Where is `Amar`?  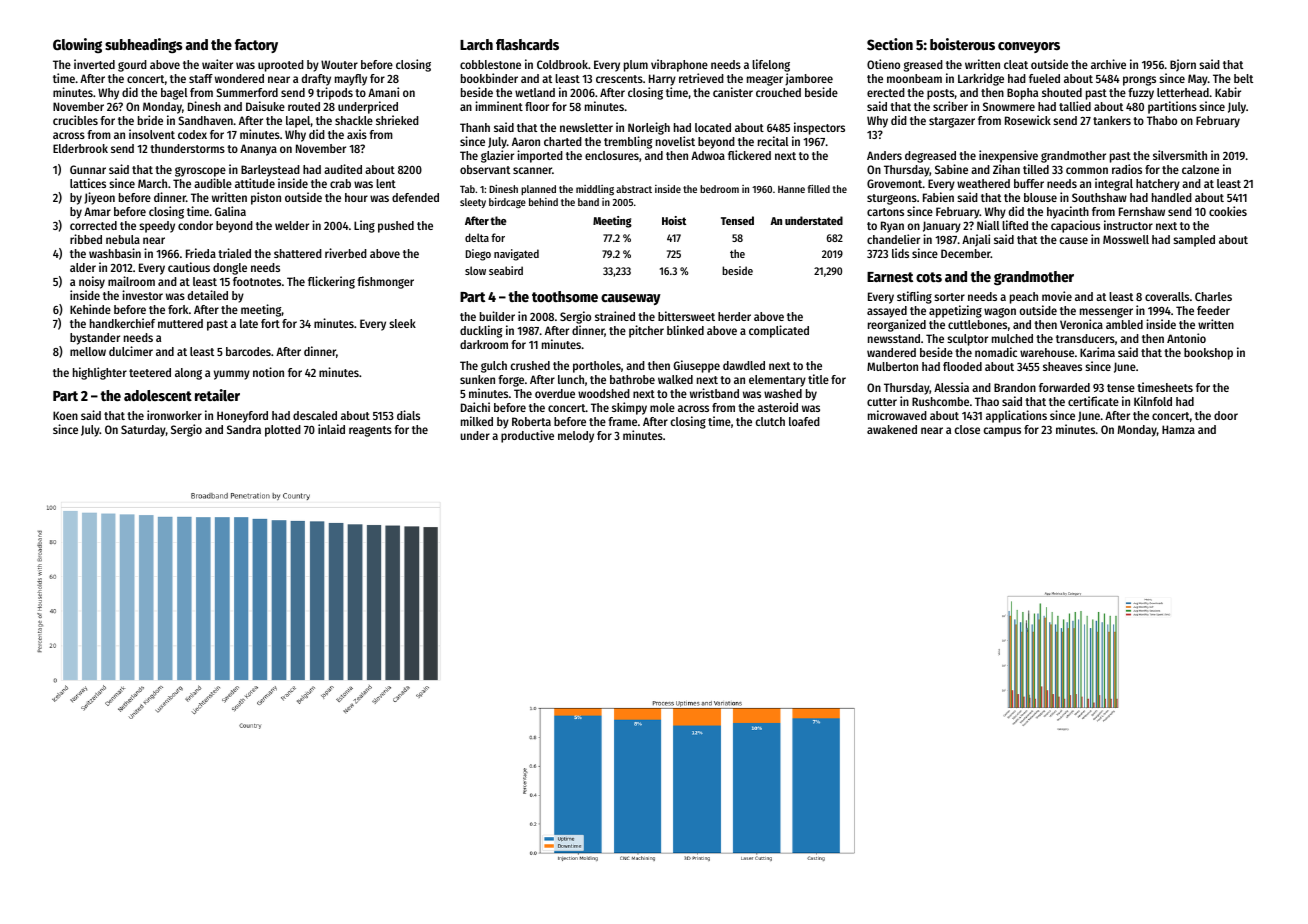 Amar is located at coordinates (97, 211).
